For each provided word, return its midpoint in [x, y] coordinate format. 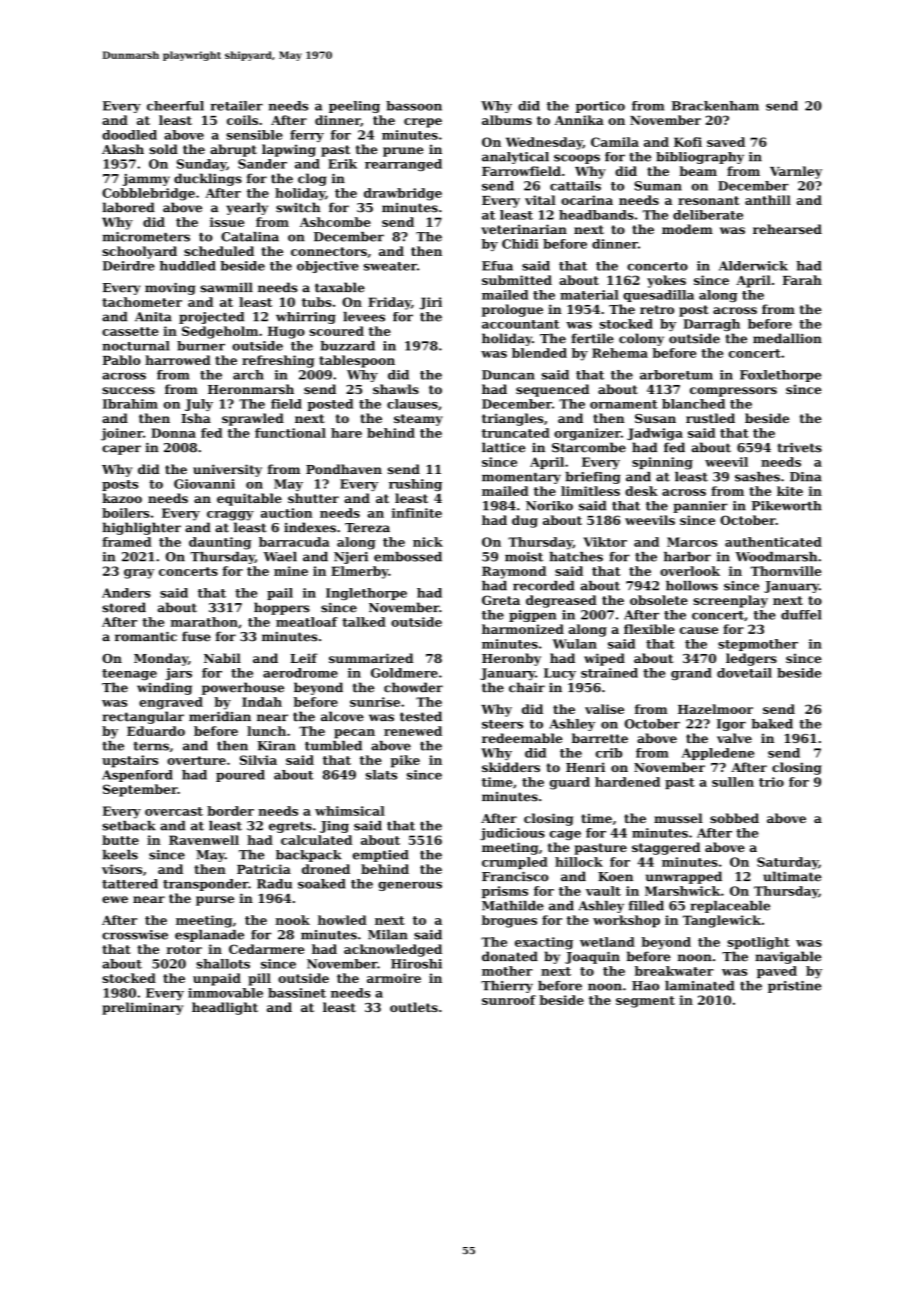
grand [691, 674]
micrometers [146, 237]
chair [527, 687]
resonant [709, 200]
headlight [225, 1008]
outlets [414, 1007]
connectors [329, 251]
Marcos [692, 542]
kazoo [122, 498]
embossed [408, 557]
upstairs [130, 761]
